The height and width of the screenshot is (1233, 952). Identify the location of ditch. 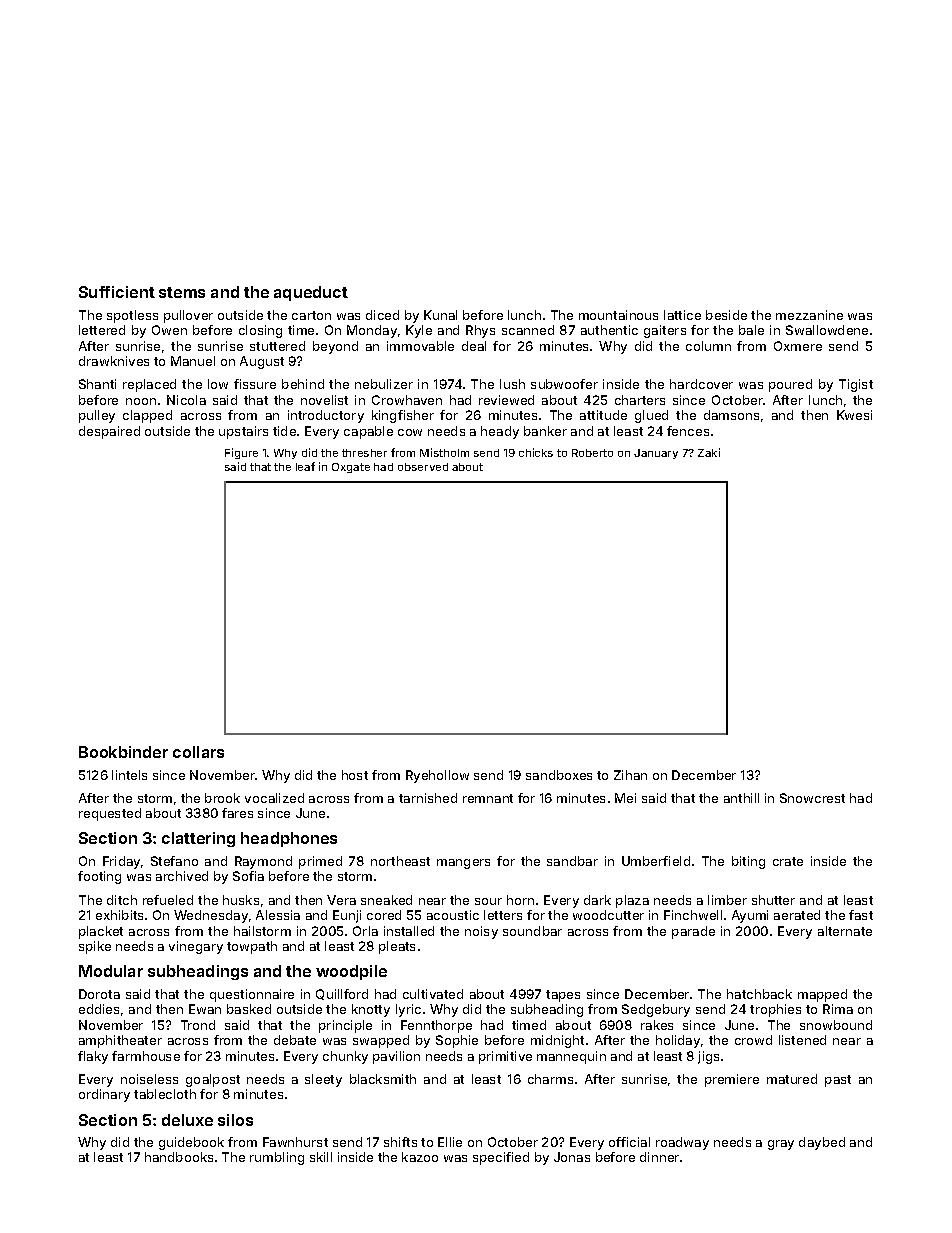
(122, 900).
